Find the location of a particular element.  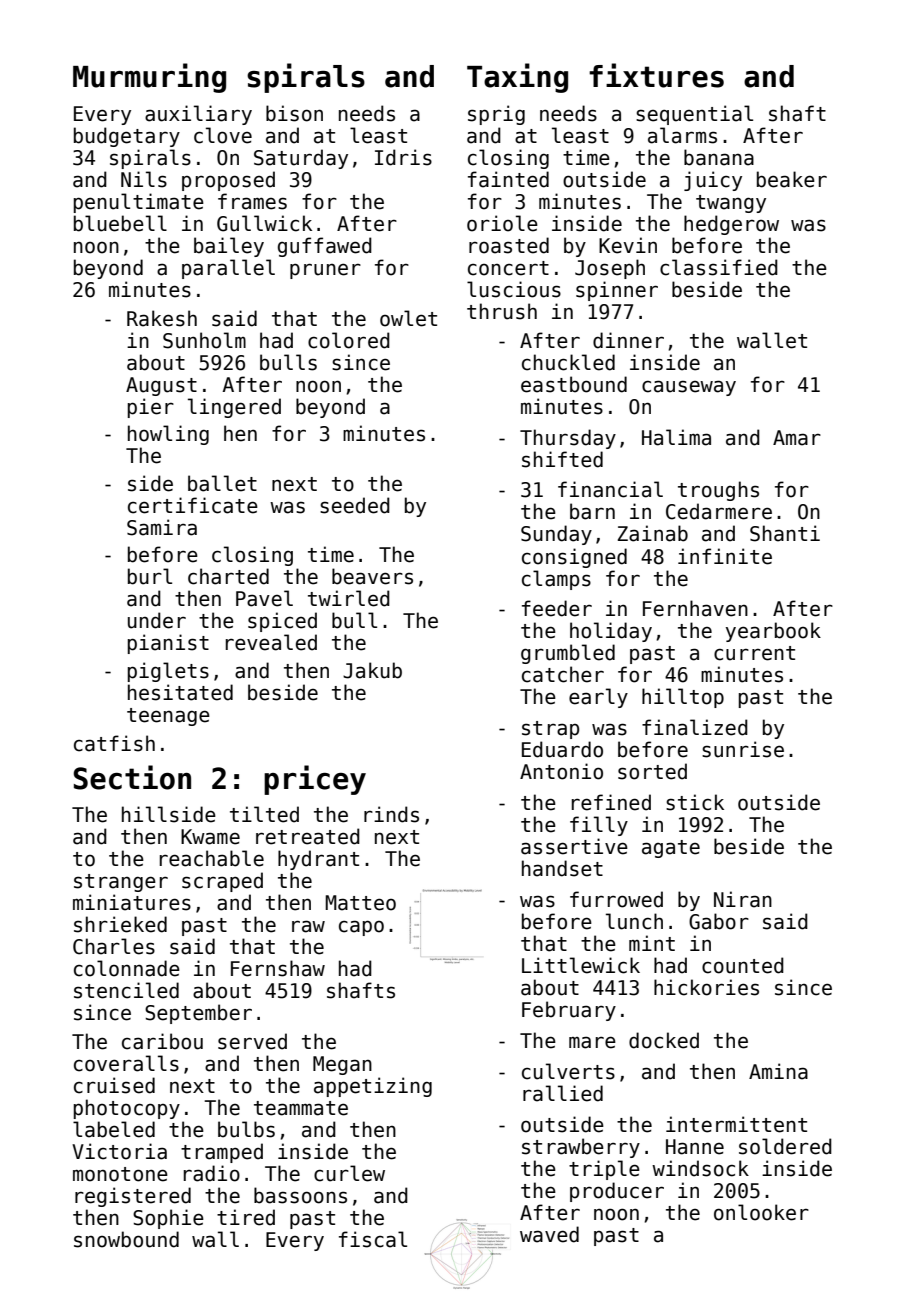

twangy is located at coordinates (731, 204).
